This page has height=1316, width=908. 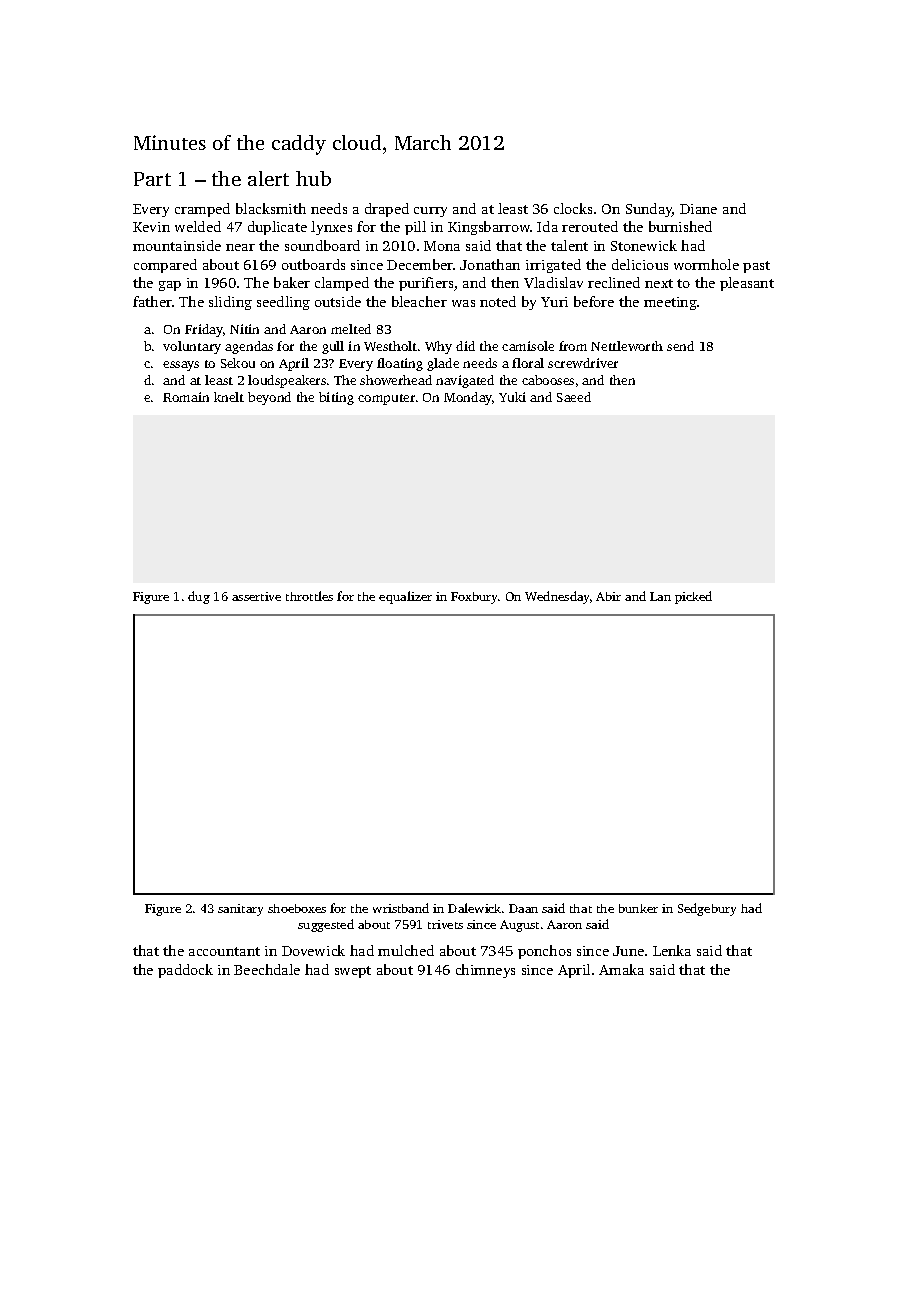 I want to click on picked, so click(x=693, y=597).
